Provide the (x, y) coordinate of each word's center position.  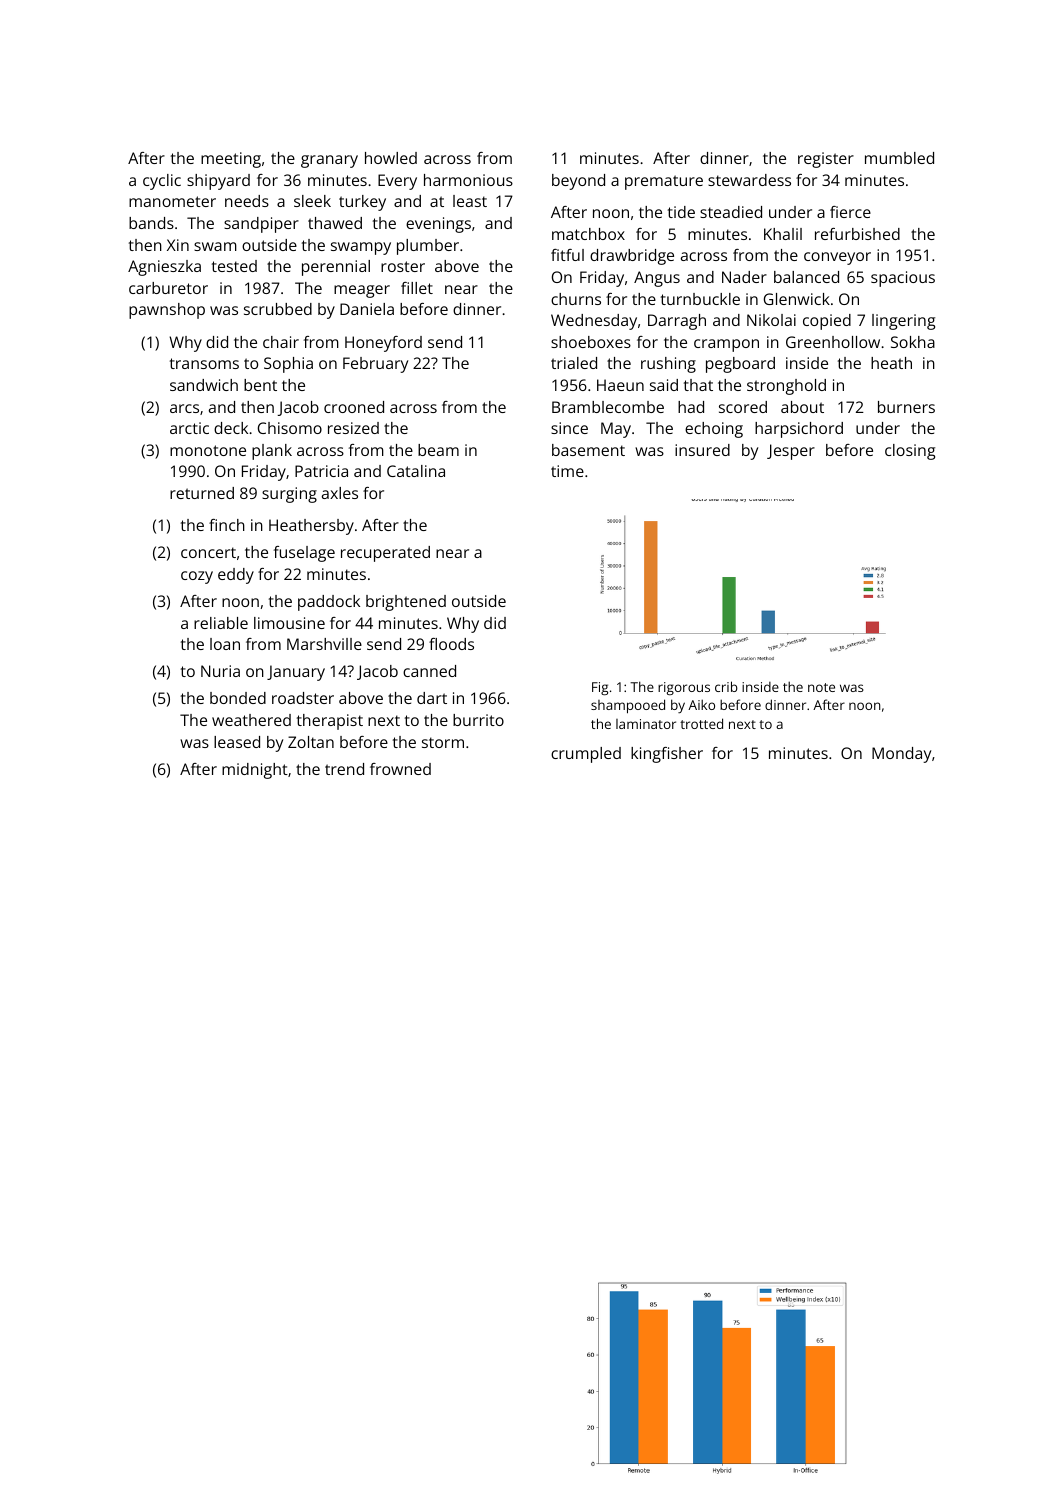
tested (234, 266)
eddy (236, 576)
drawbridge (632, 257)
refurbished (857, 234)
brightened (406, 603)
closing (910, 452)
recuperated (385, 554)
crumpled (586, 755)
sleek (312, 201)
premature (664, 182)
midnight (255, 771)
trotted (701, 723)
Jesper (791, 452)
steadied (731, 212)
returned (202, 493)
